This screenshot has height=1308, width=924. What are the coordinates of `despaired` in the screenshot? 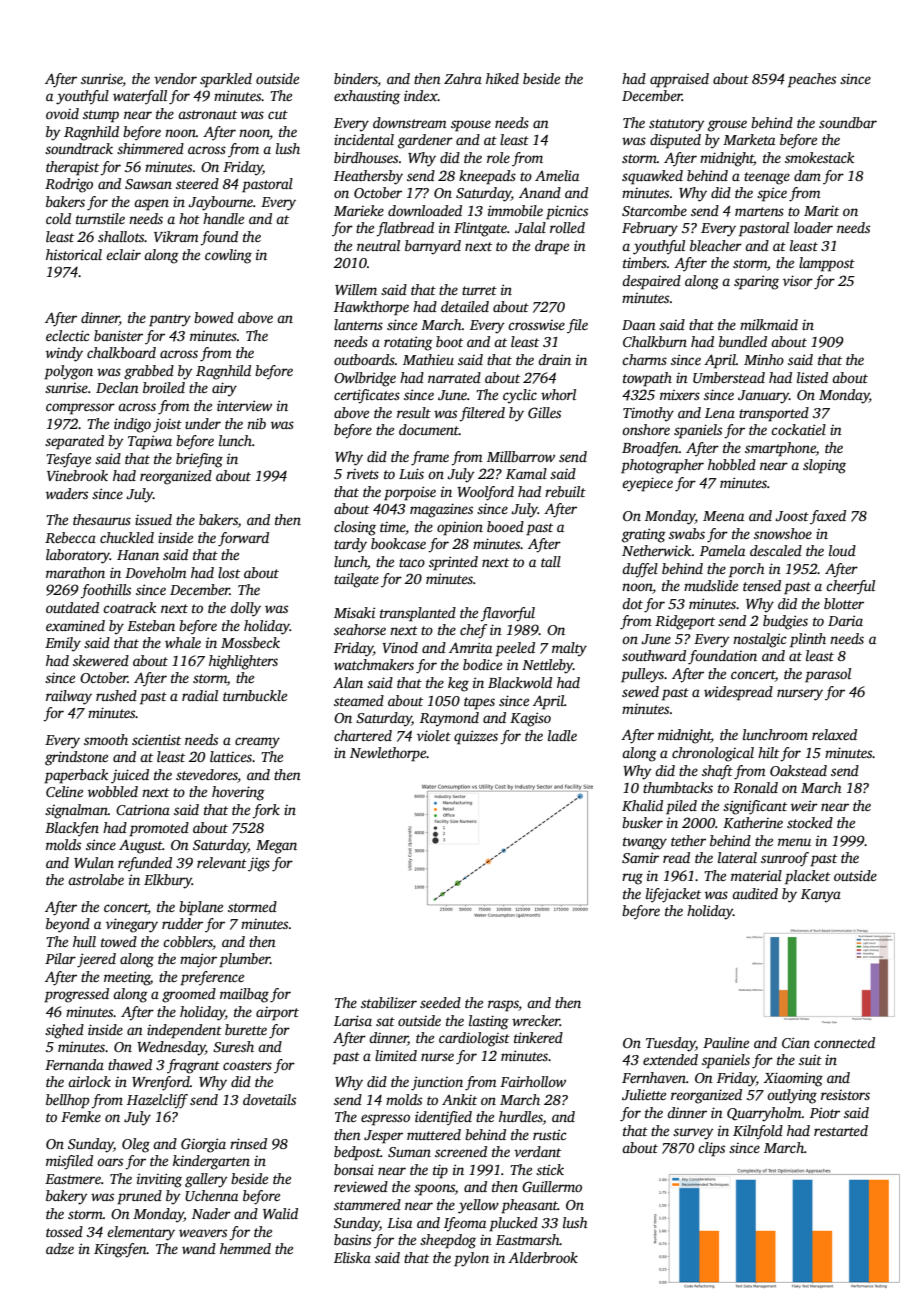 It's located at (651, 282).
